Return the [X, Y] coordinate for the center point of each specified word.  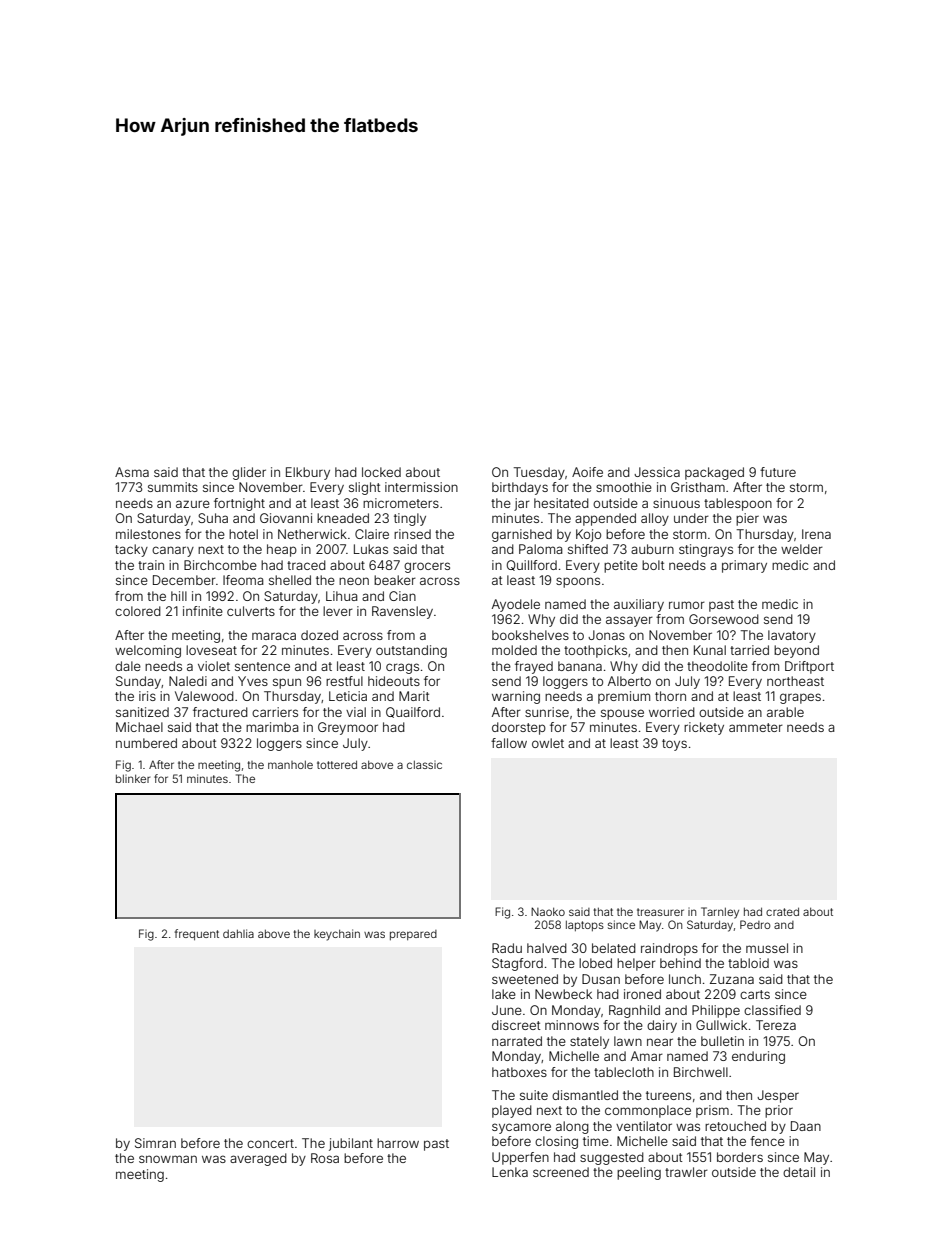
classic [424, 765]
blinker [133, 779]
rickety [704, 728]
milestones [148, 534]
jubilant [351, 1144]
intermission [421, 487]
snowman [168, 1159]
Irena [816, 534]
